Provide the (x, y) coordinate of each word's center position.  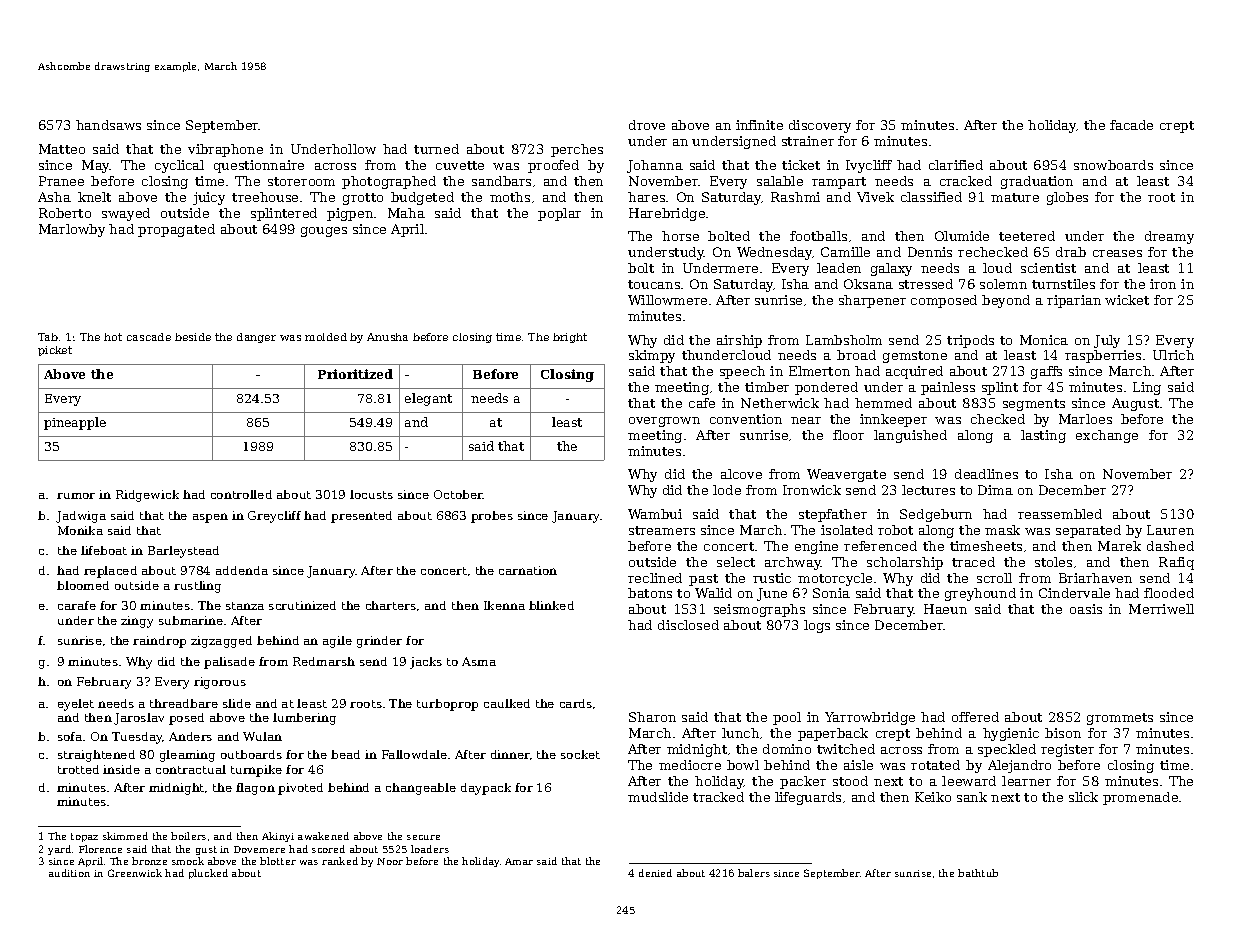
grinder (379, 642)
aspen (210, 518)
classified (931, 197)
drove (647, 125)
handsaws (108, 125)
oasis (1086, 609)
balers (754, 873)
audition (69, 873)
